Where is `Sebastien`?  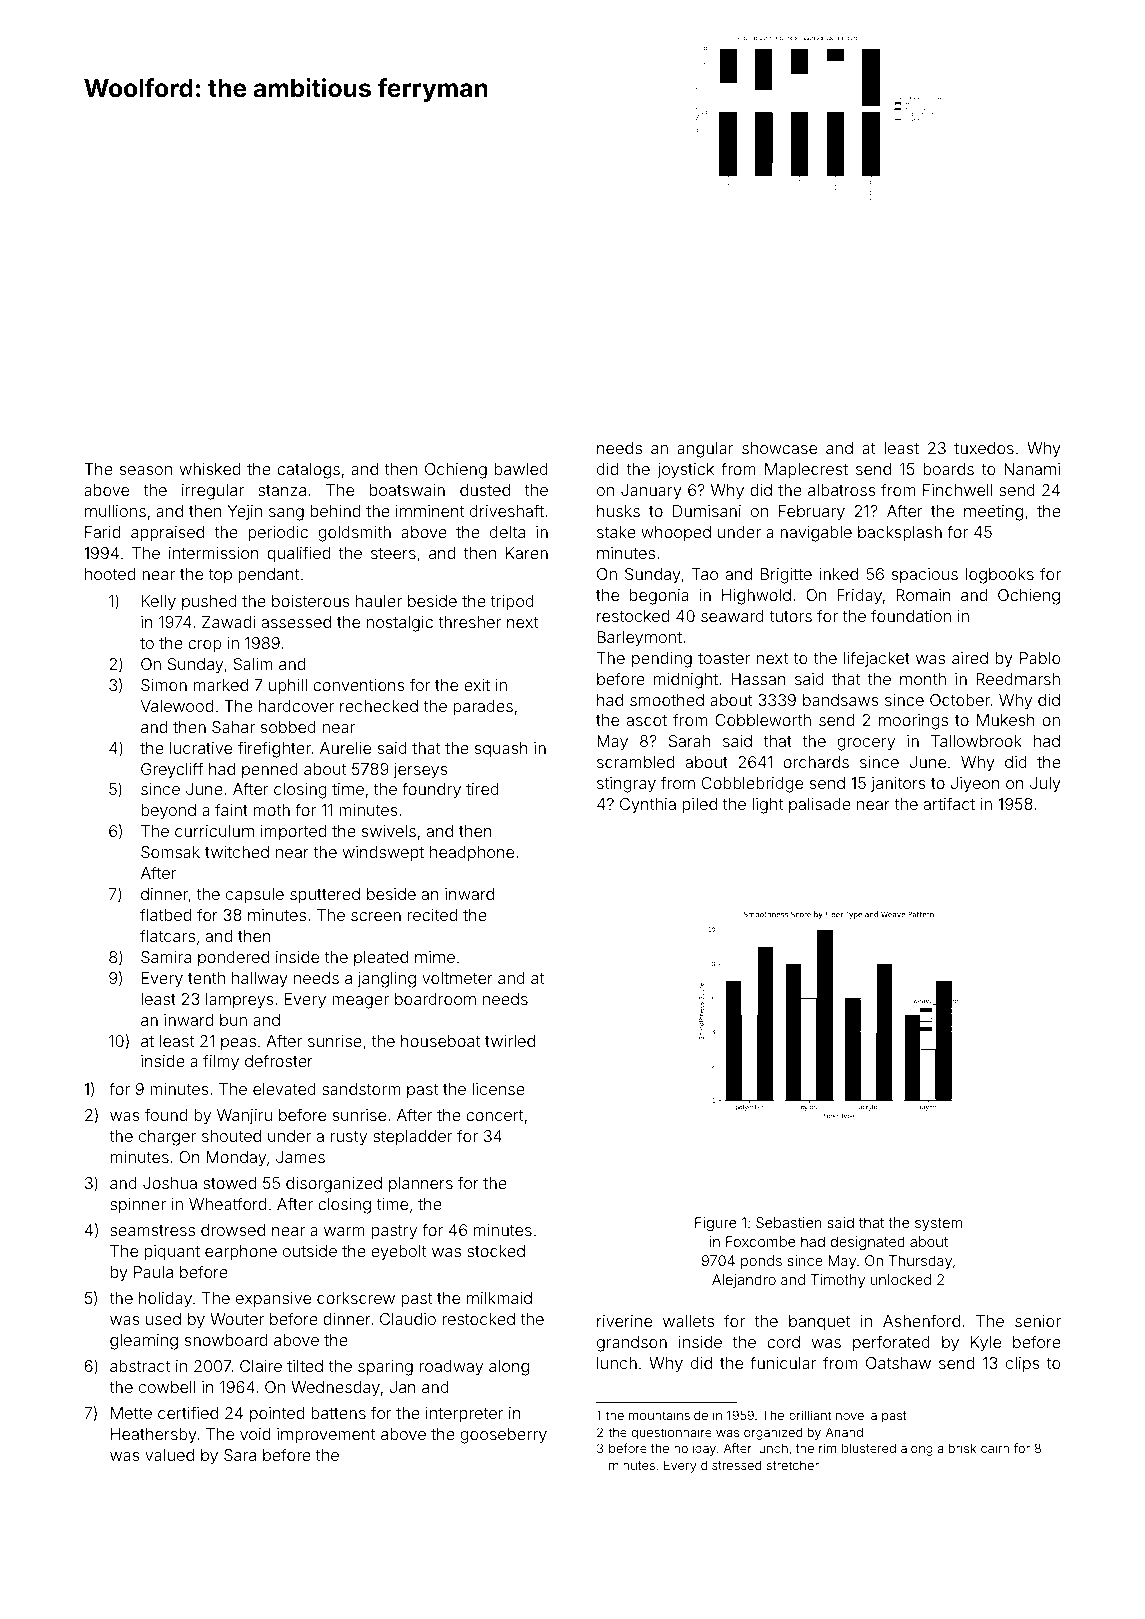 Sebastien is located at coordinates (789, 1222).
